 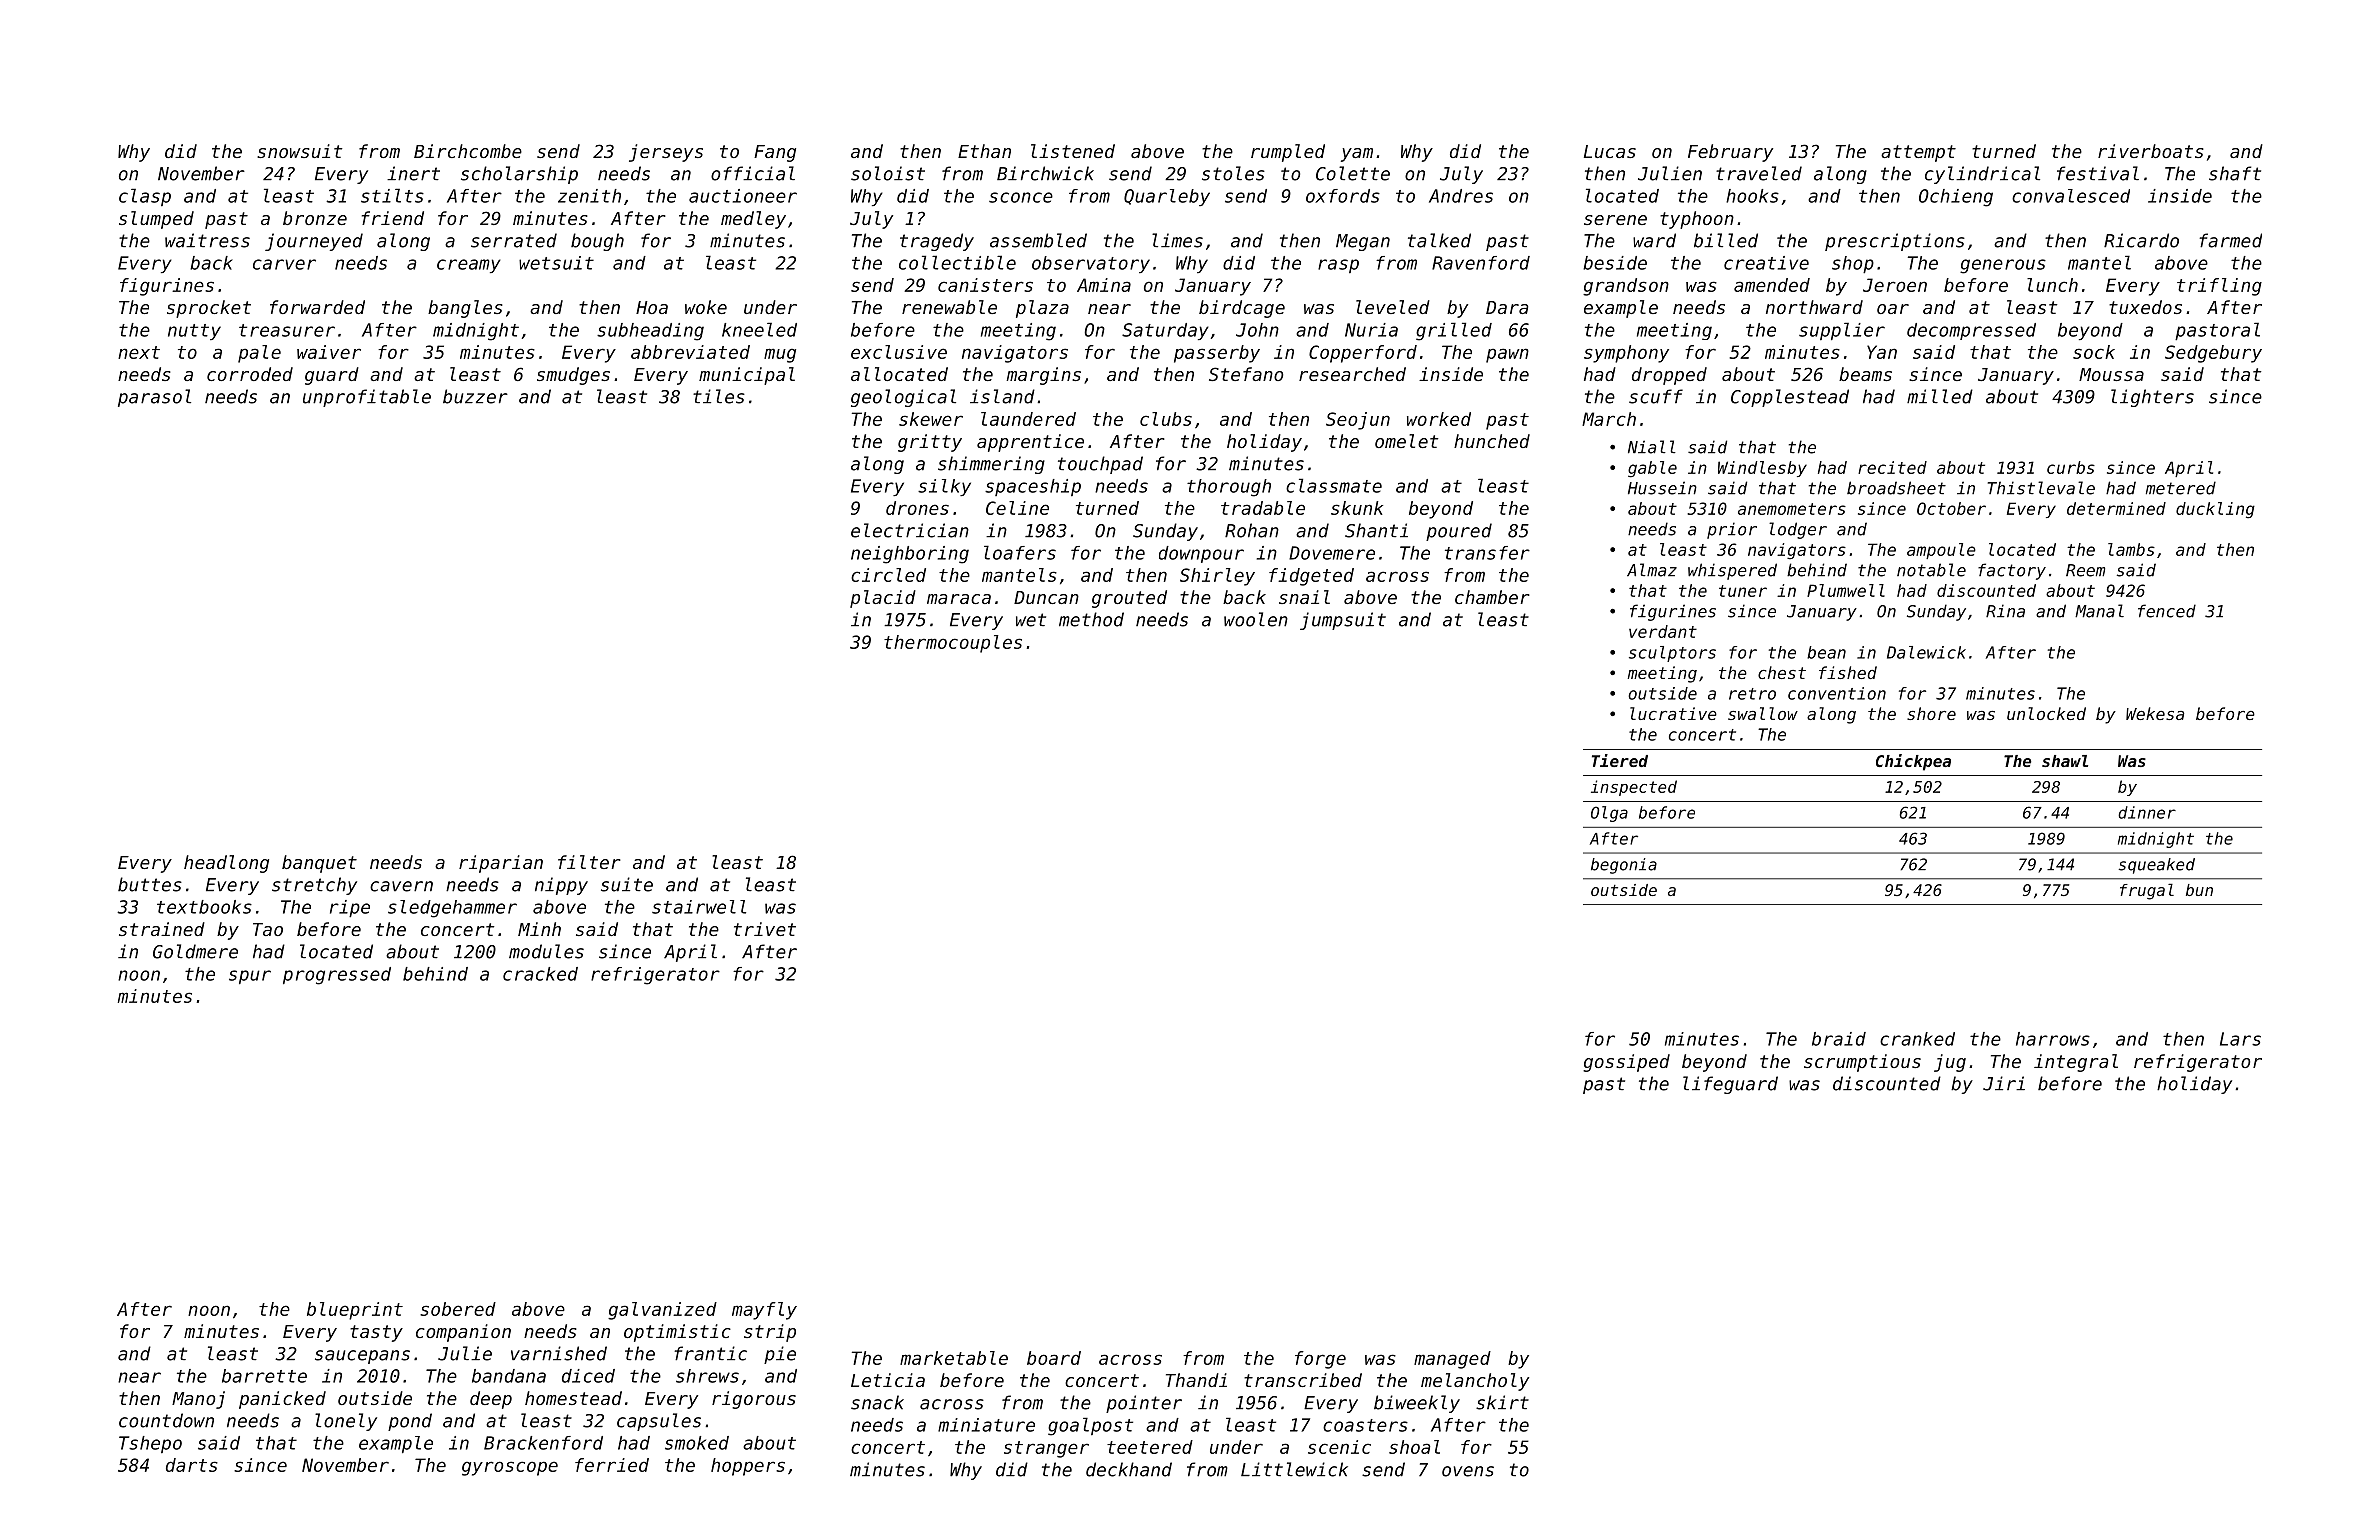 I want to click on ovens, so click(x=1468, y=1471).
